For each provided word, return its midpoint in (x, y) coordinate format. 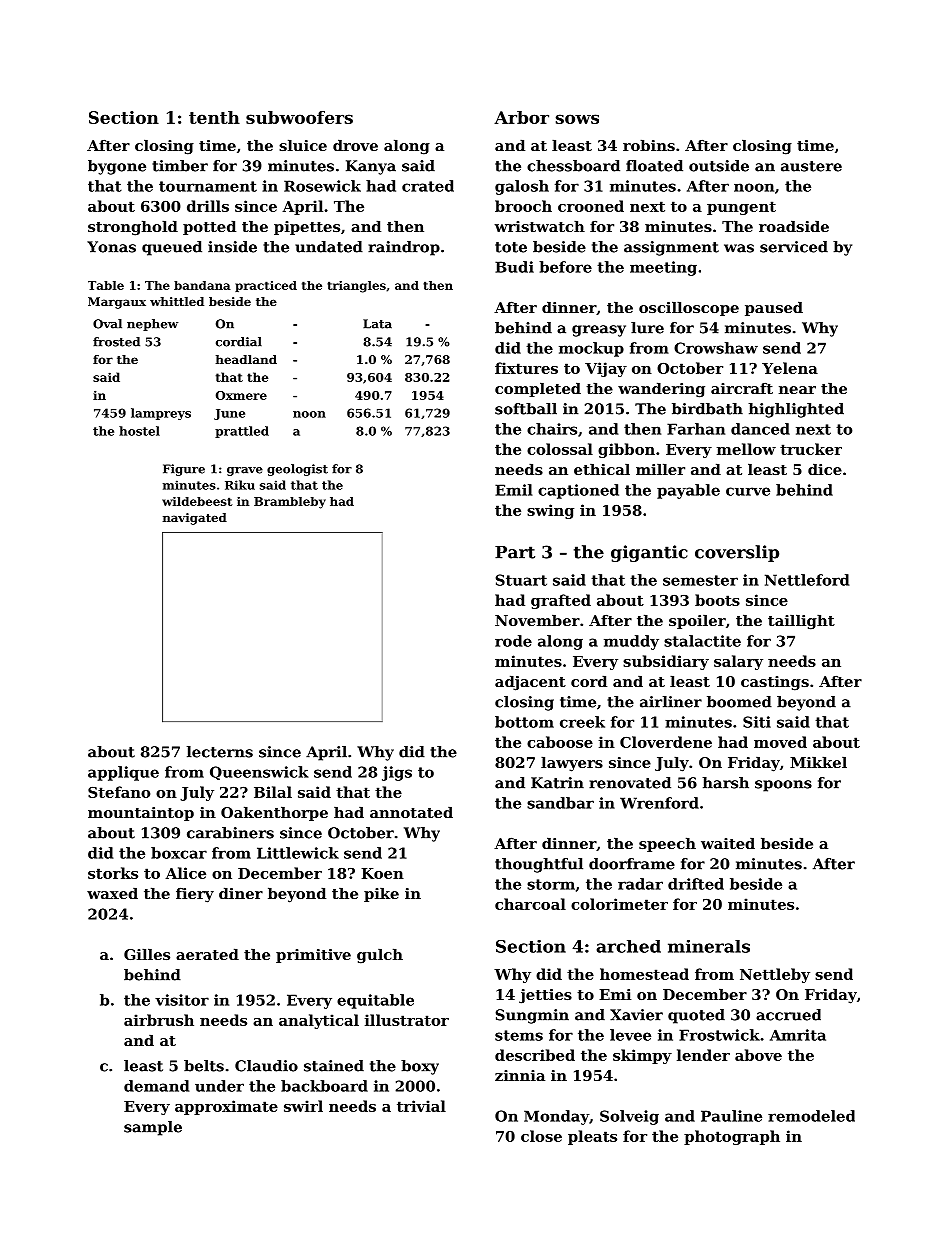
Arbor (521, 117)
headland (246, 359)
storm (551, 884)
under (219, 1086)
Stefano (119, 792)
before (565, 267)
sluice (303, 145)
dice (825, 469)
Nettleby (775, 975)
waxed (112, 893)
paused (774, 309)
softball (526, 409)
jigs (397, 773)
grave (245, 471)
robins (649, 145)
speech (667, 845)
